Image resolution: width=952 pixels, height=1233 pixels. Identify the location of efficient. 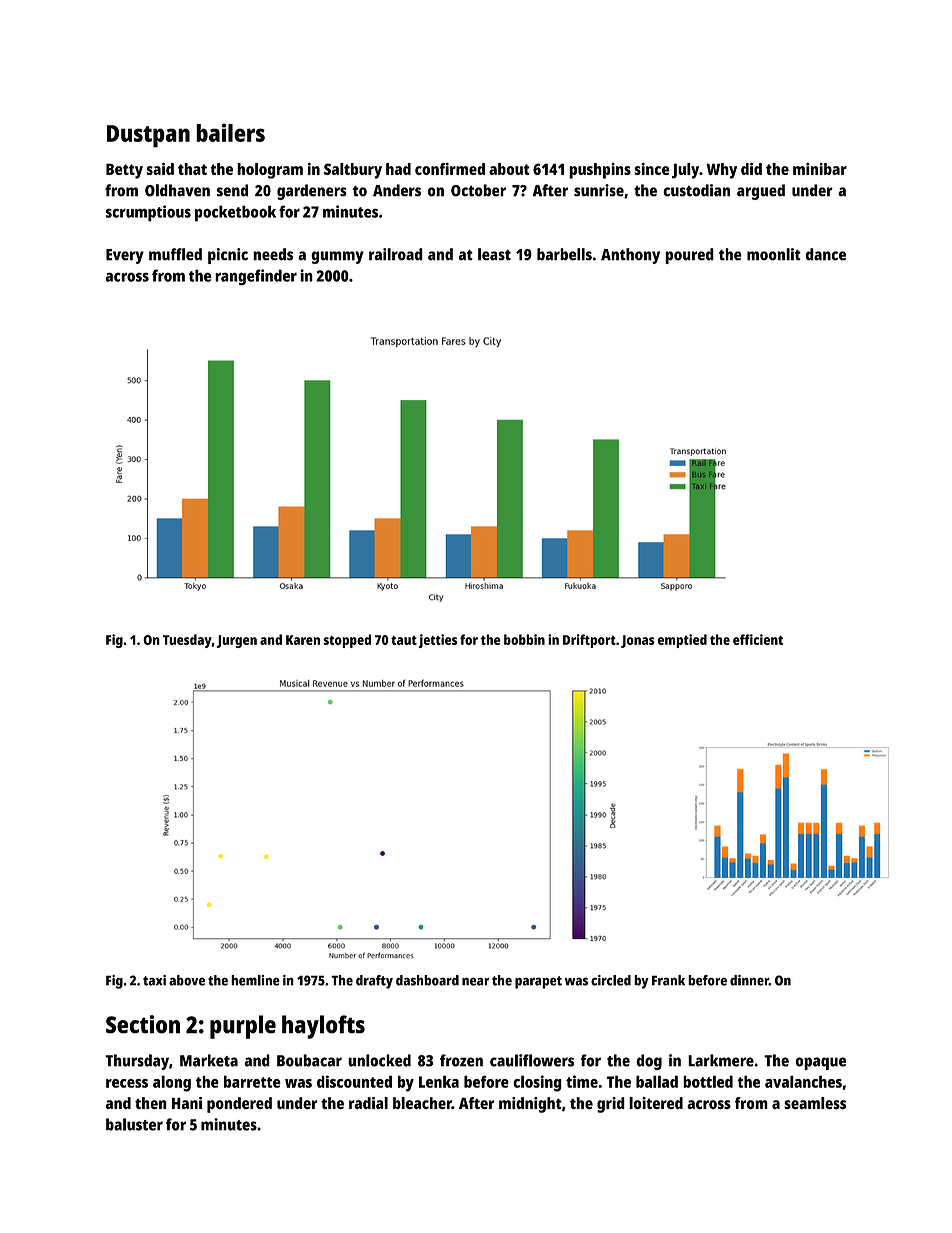
(758, 639).
